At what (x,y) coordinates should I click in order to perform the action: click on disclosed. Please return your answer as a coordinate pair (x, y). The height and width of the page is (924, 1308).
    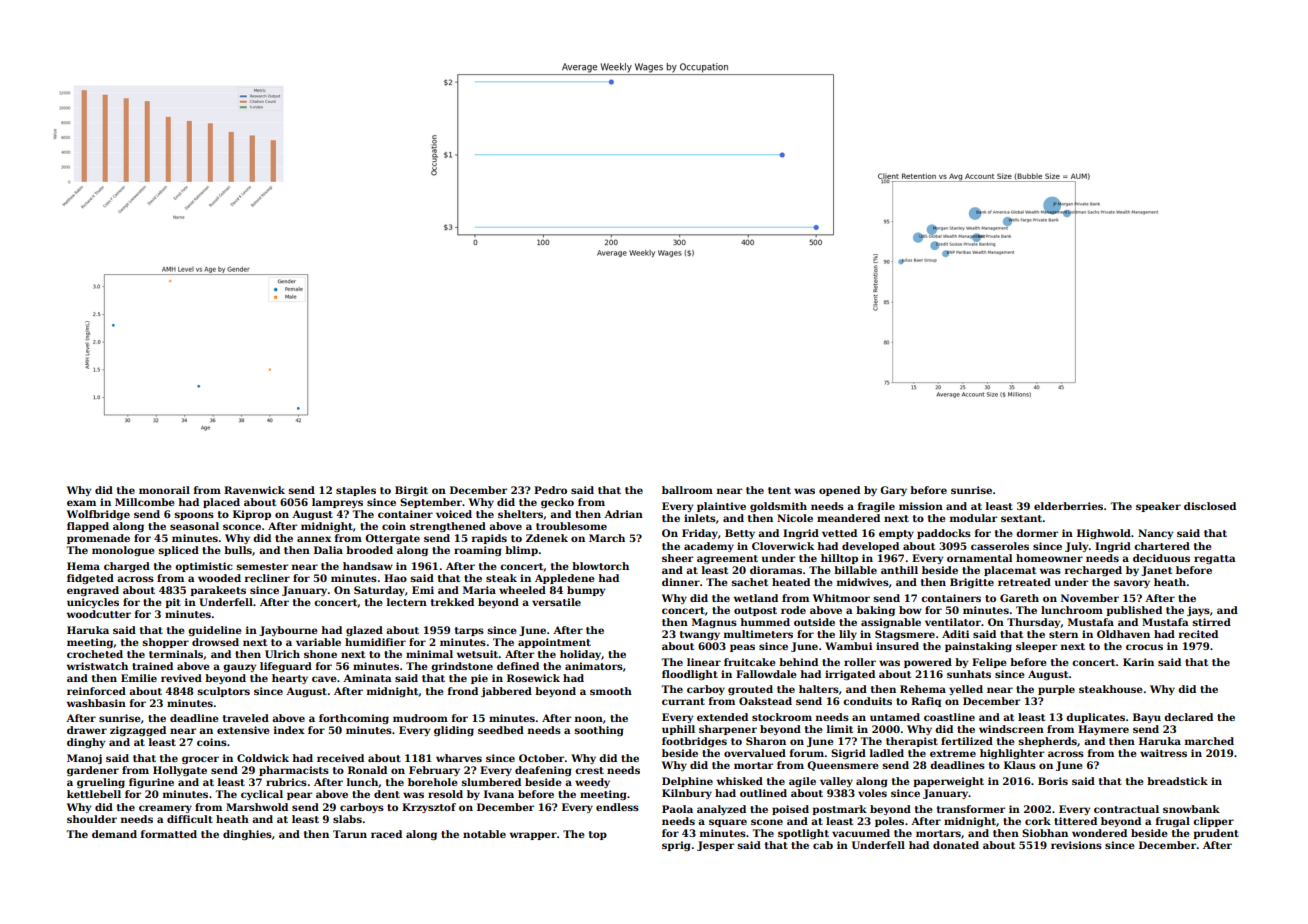
    Looking at the image, I should click on (1210, 506).
